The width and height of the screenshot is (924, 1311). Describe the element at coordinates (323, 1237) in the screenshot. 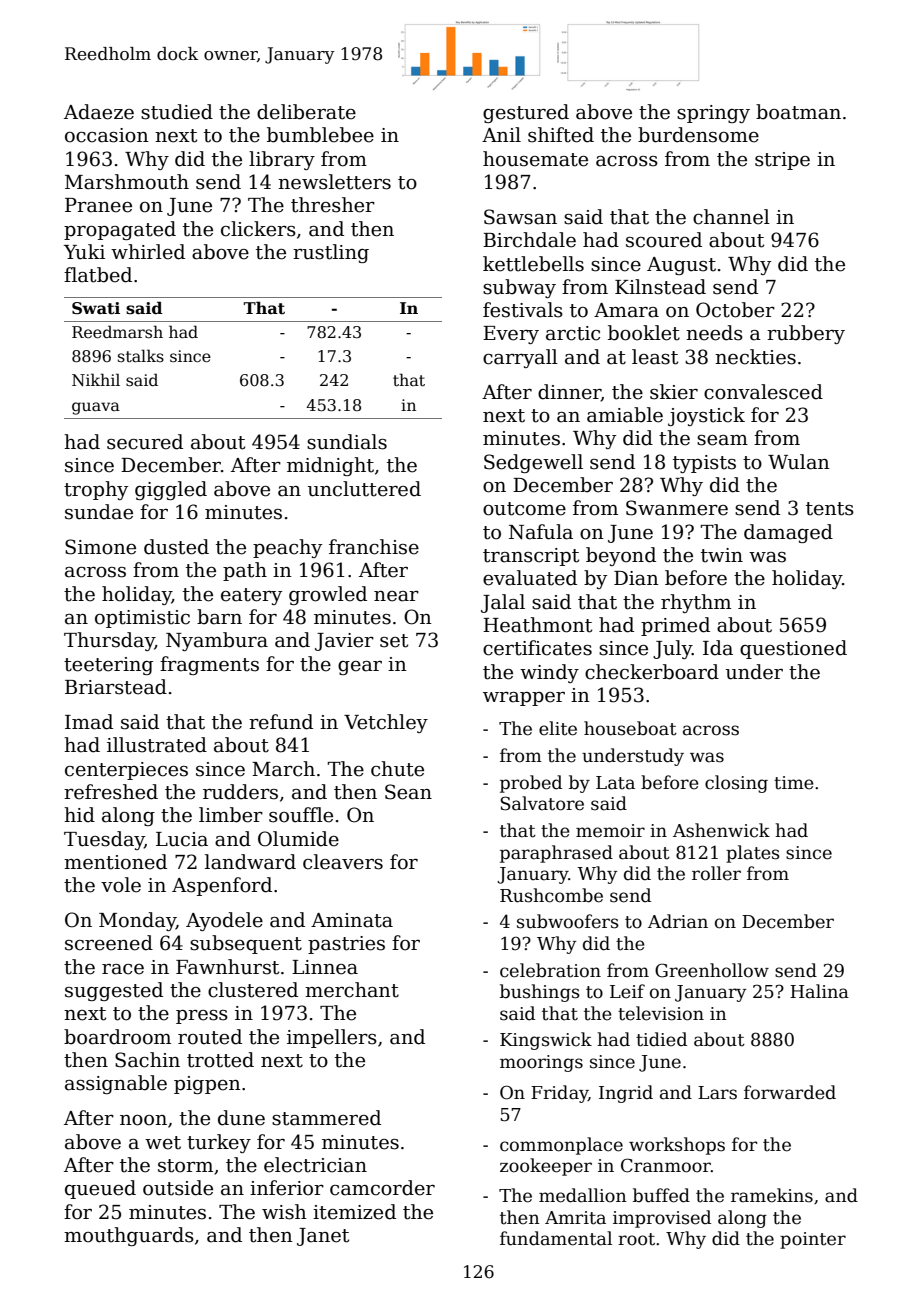

I see `Janet` at that location.
